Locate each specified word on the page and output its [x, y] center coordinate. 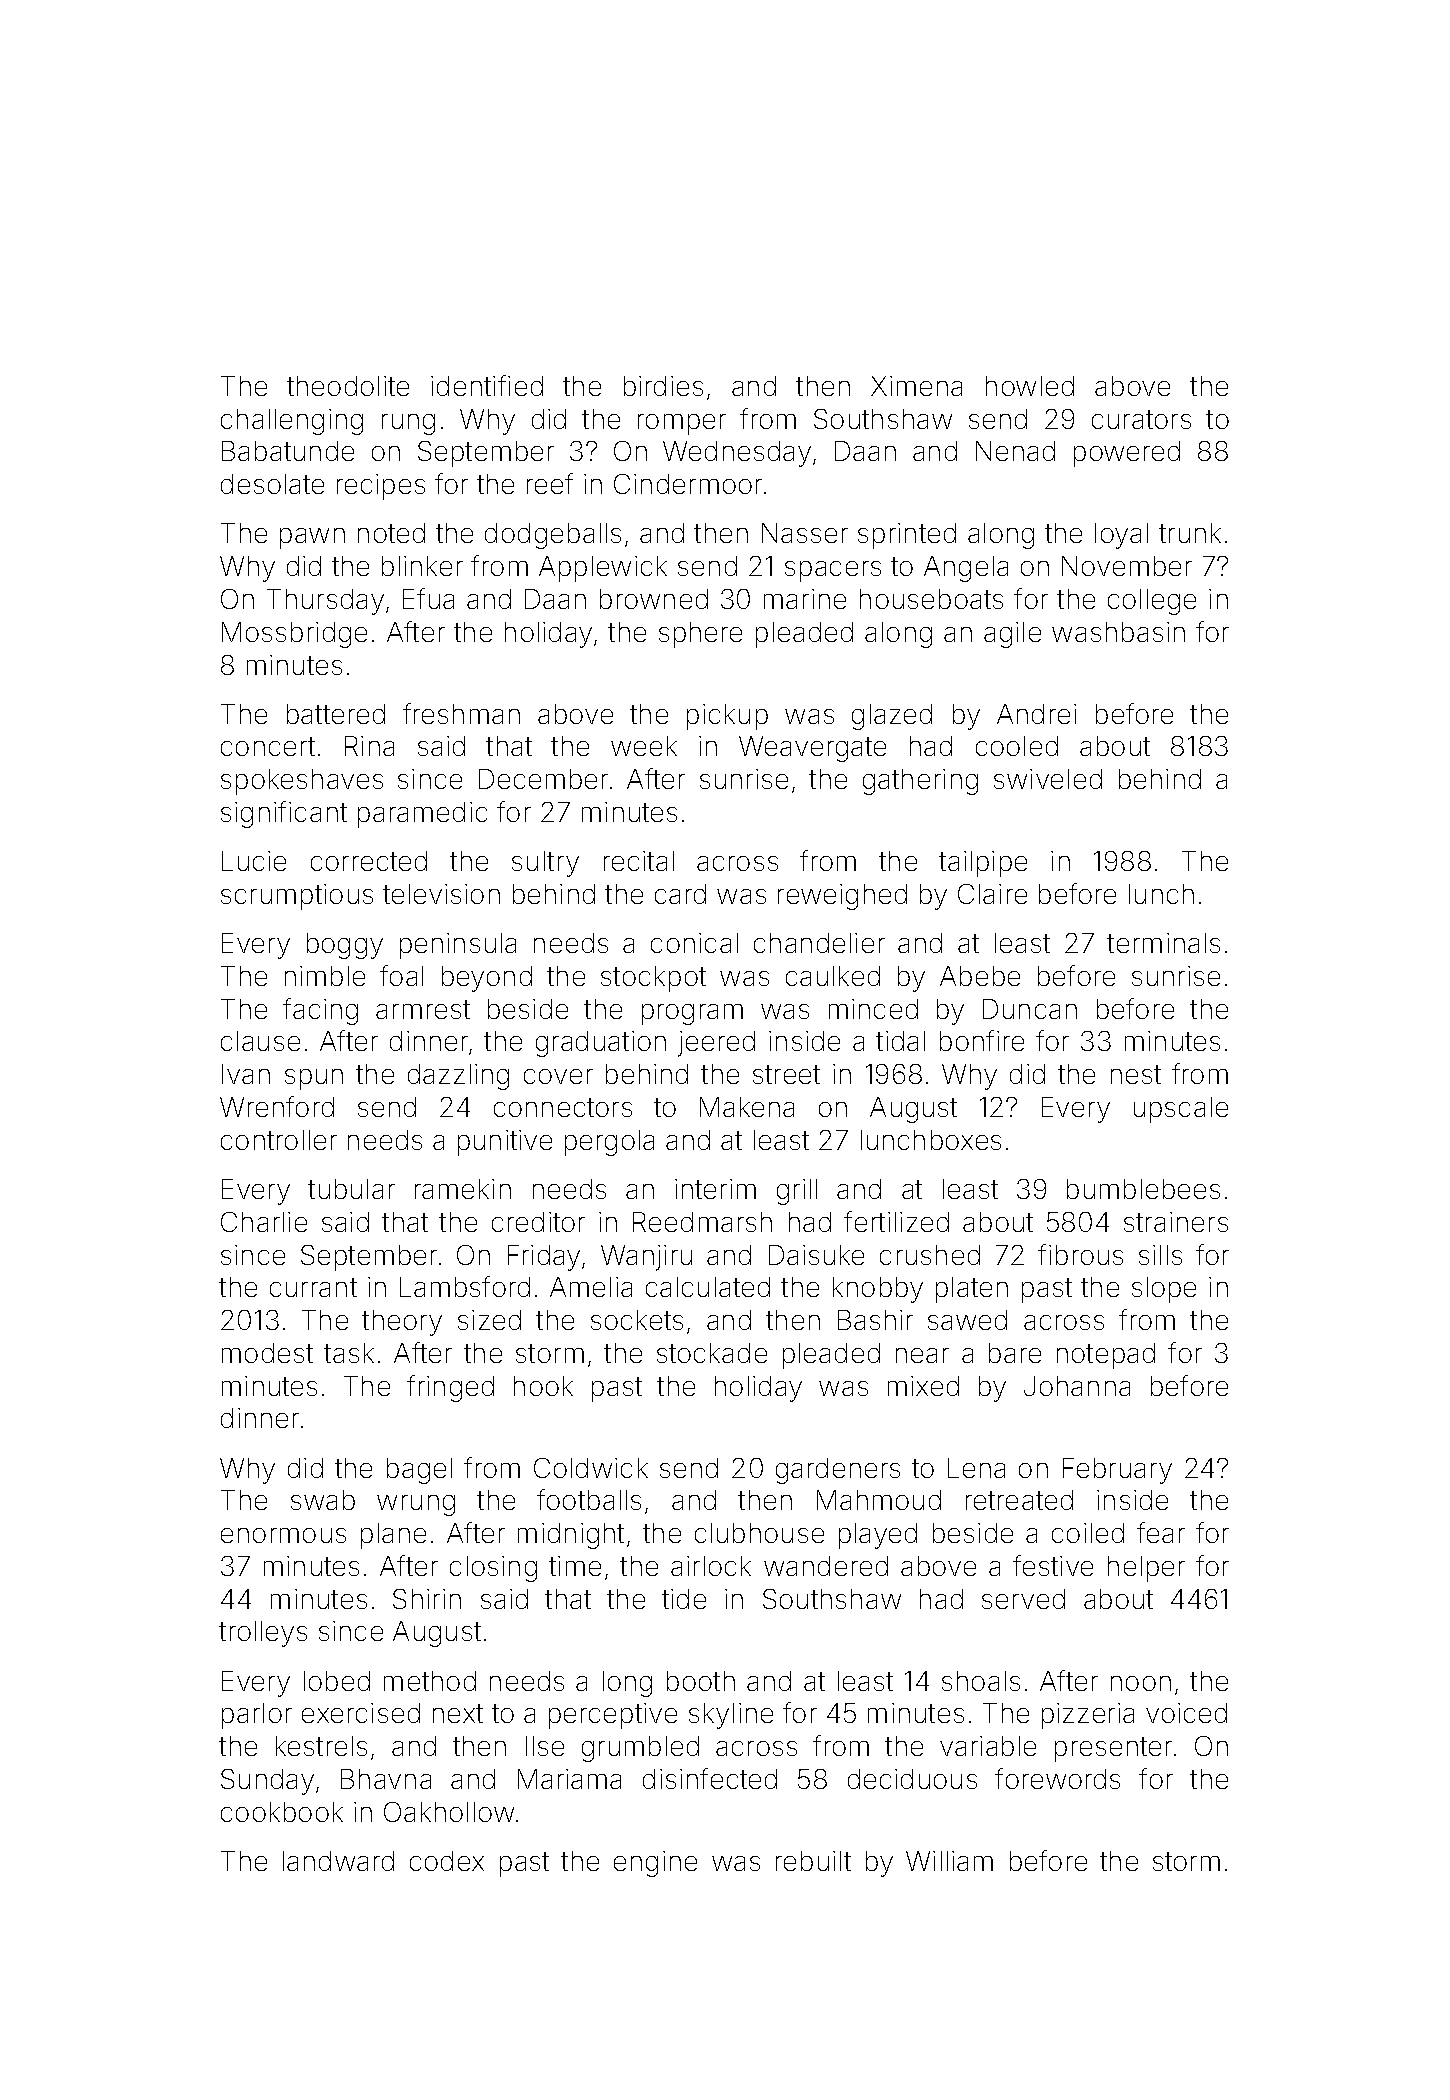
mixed [923, 1386]
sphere [700, 635]
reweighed [842, 897]
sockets [637, 1320]
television [441, 894]
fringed [450, 1388]
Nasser [805, 533]
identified [487, 385]
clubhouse [759, 1533]
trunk [1190, 533]
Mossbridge [294, 635]
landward [338, 1861]
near [922, 1355]
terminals [1163, 943]
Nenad [1015, 451]
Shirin [427, 1599]
